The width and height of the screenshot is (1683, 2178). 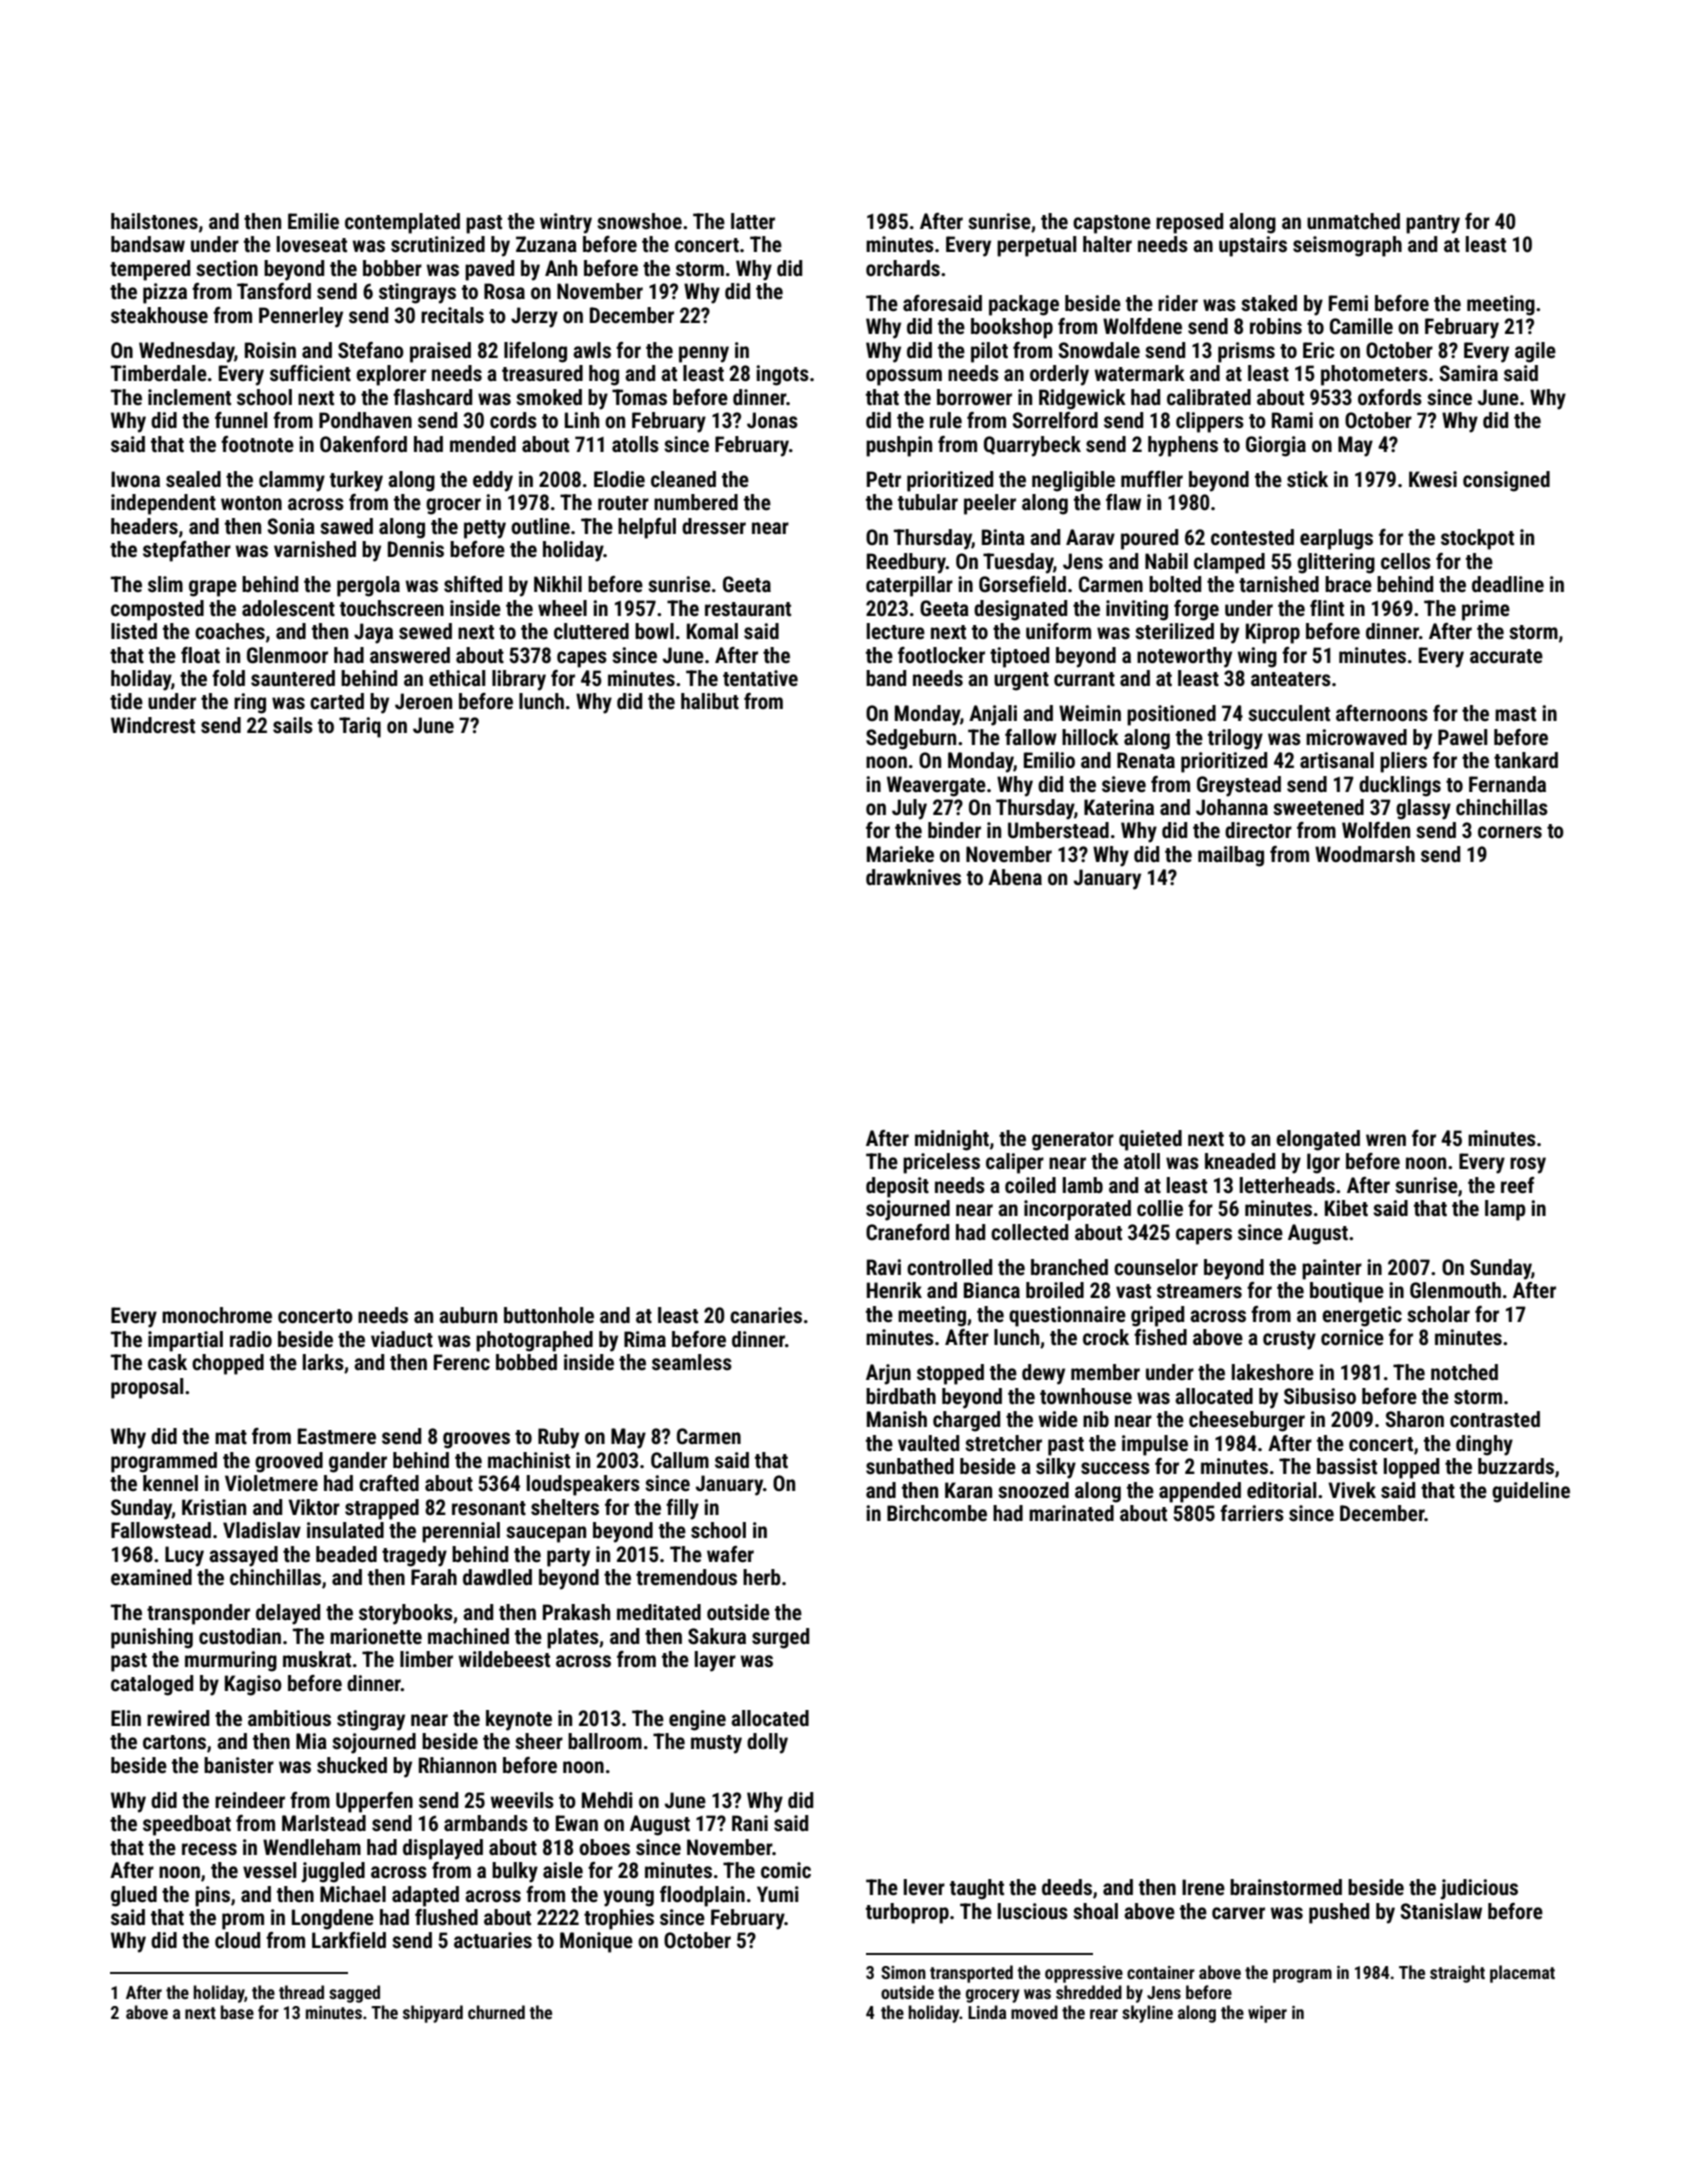 I want to click on shoal, so click(x=1095, y=1911).
